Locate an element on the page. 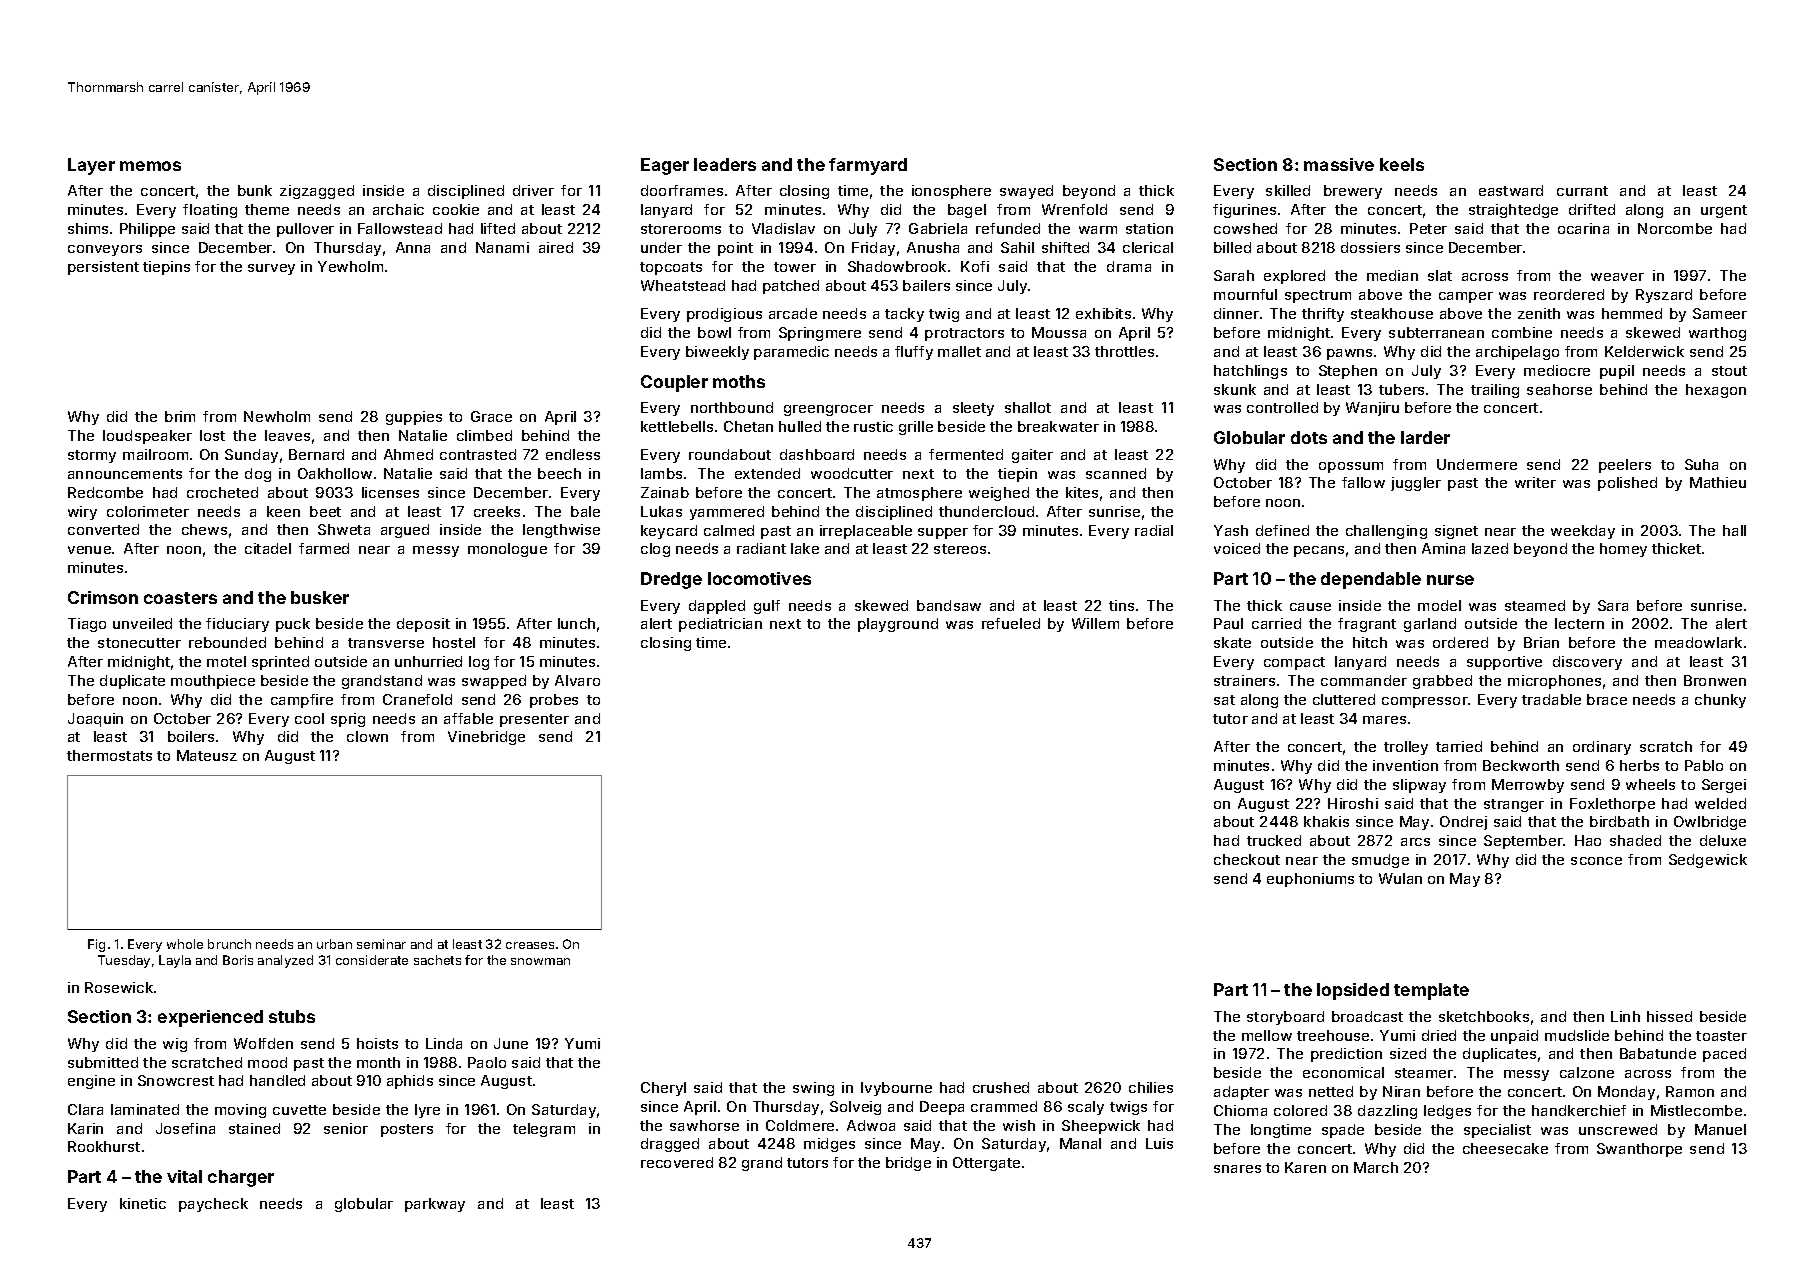 The height and width of the image is (1283, 1815). Grace is located at coordinates (491, 416).
